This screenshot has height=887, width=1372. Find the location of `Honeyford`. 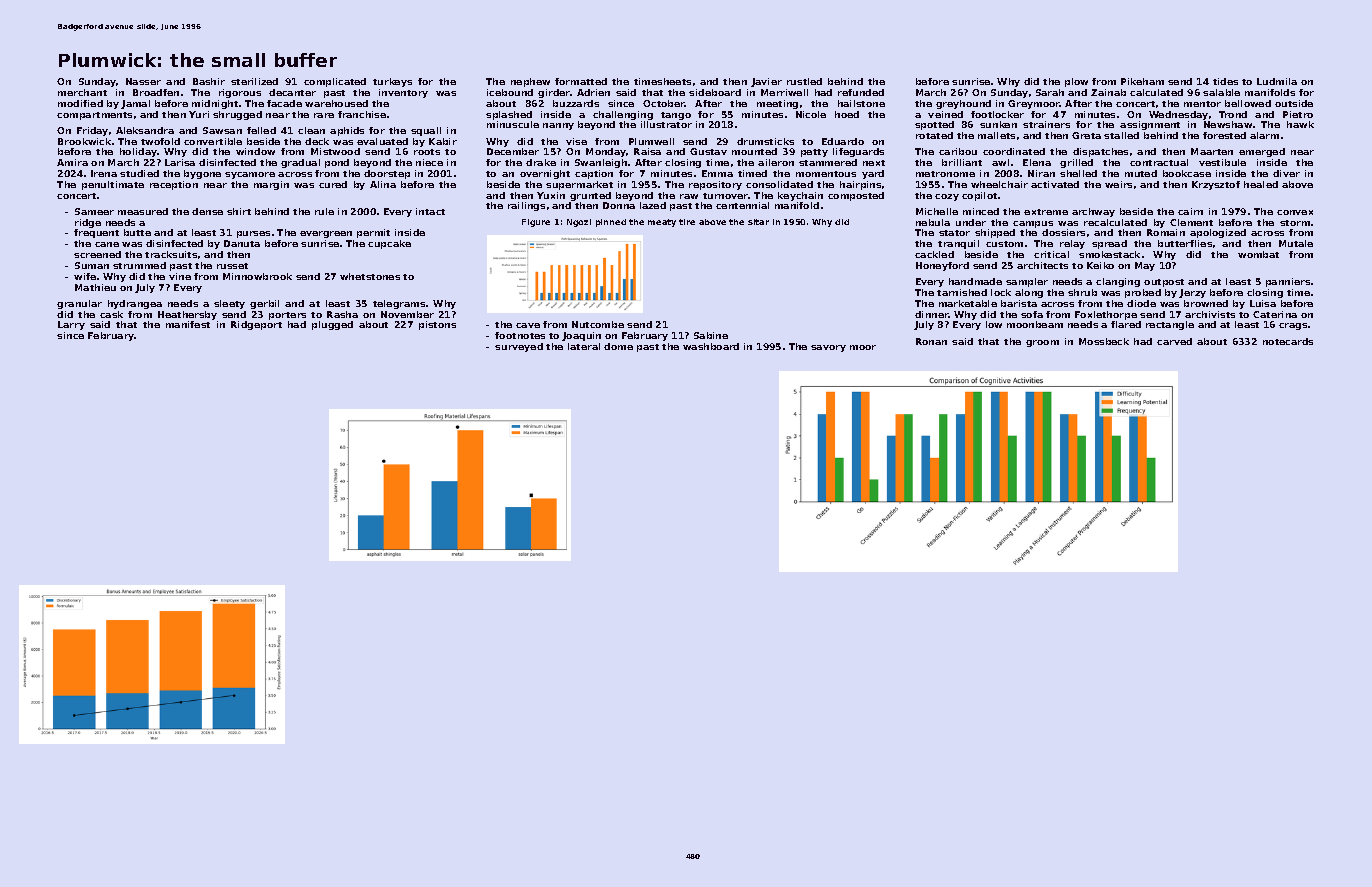

Honeyford is located at coordinates (942, 266).
